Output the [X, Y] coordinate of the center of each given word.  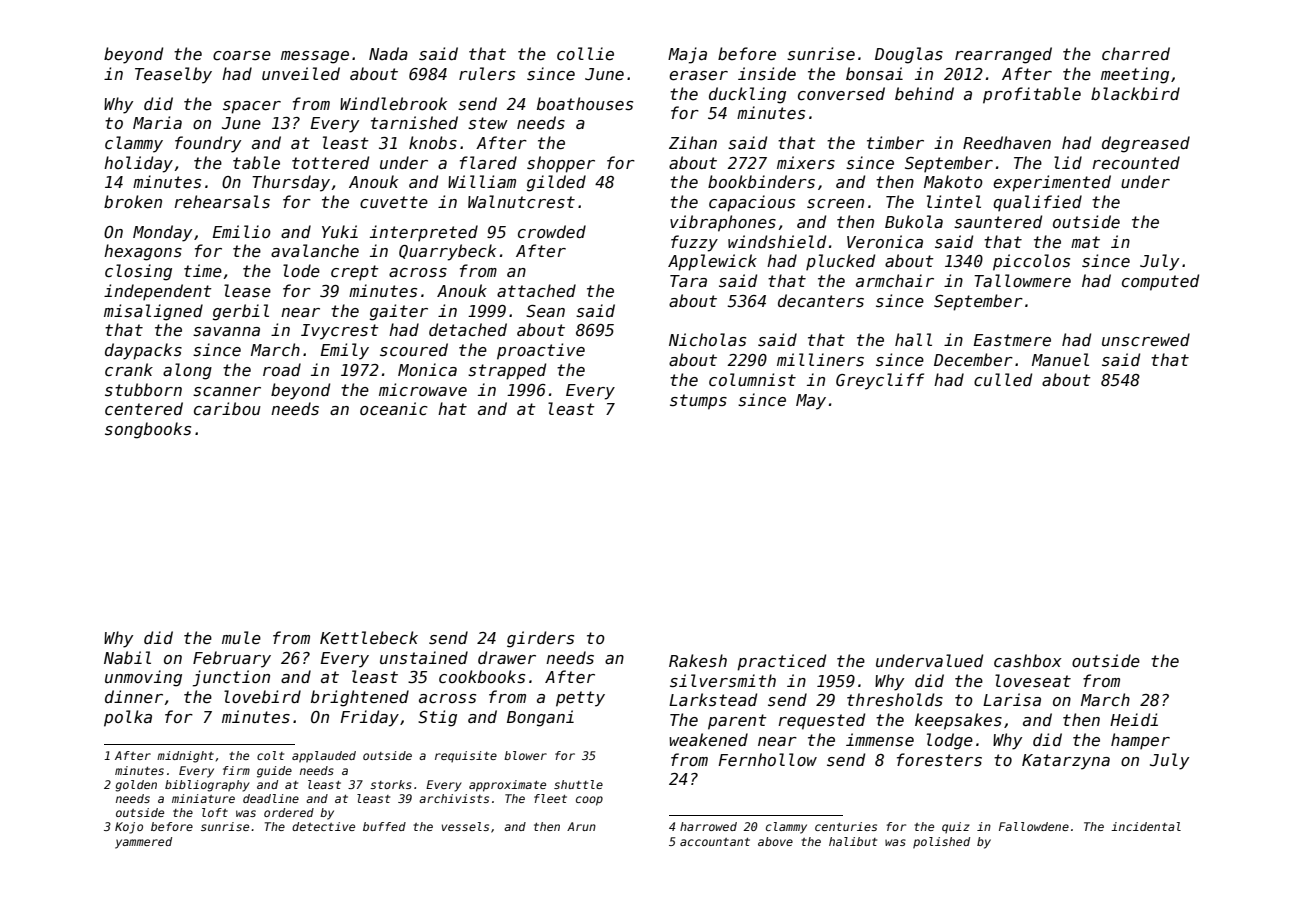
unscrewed [1146, 340]
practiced [781, 662]
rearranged [1003, 55]
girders [540, 639]
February [232, 659]
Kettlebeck [369, 637]
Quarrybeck [447, 252]
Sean [545, 311]
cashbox [1028, 661]
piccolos [1031, 262]
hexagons [143, 252]
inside [767, 73]
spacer [252, 107]
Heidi [1134, 719]
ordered [289, 812]
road [282, 369]
